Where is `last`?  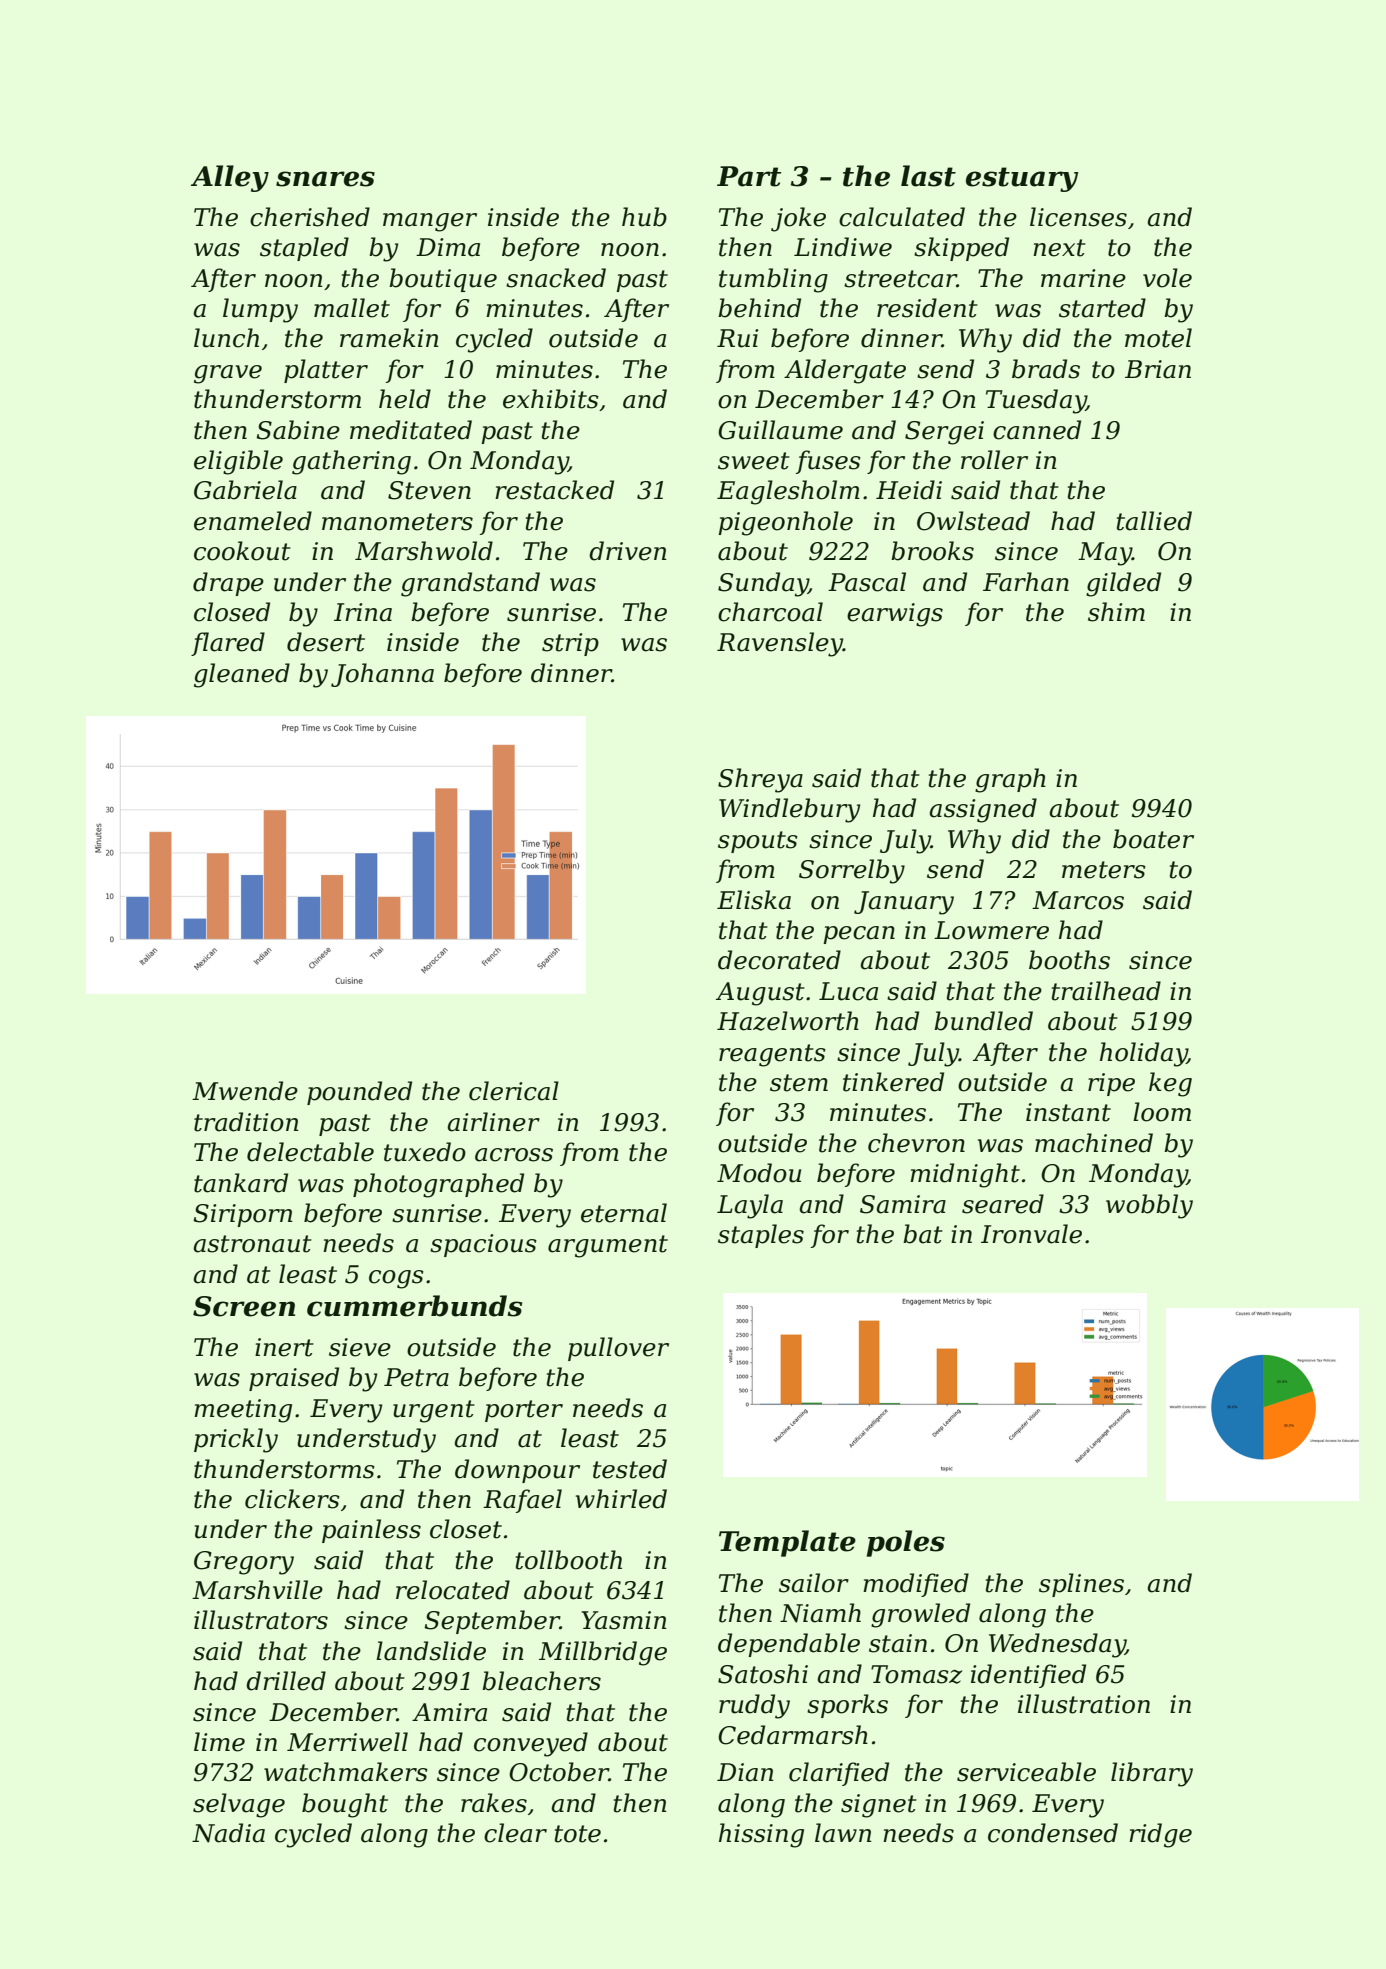
last is located at coordinates (928, 176).
